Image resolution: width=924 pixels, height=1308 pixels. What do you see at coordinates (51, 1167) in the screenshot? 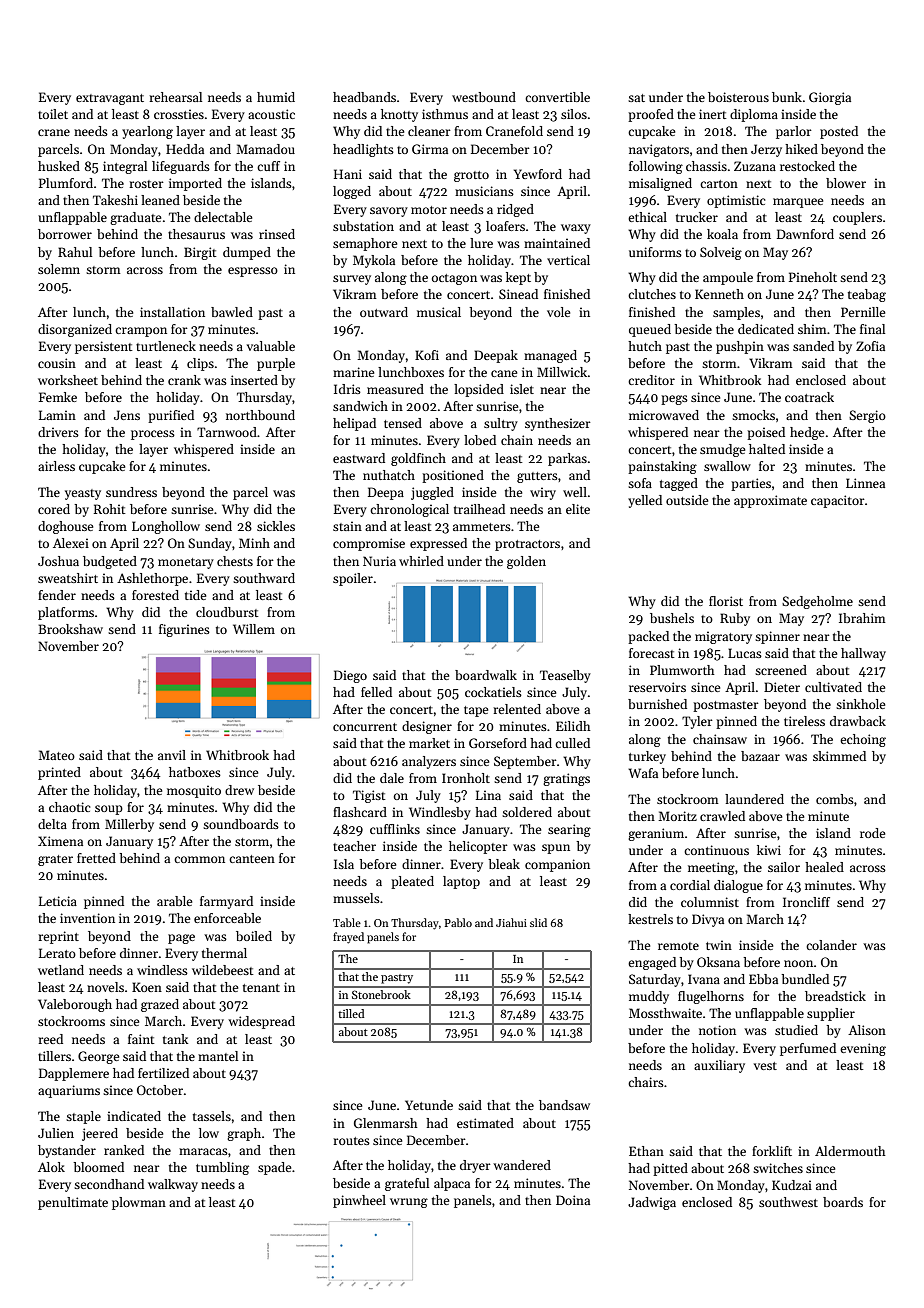
I see `Alok` at bounding box center [51, 1167].
